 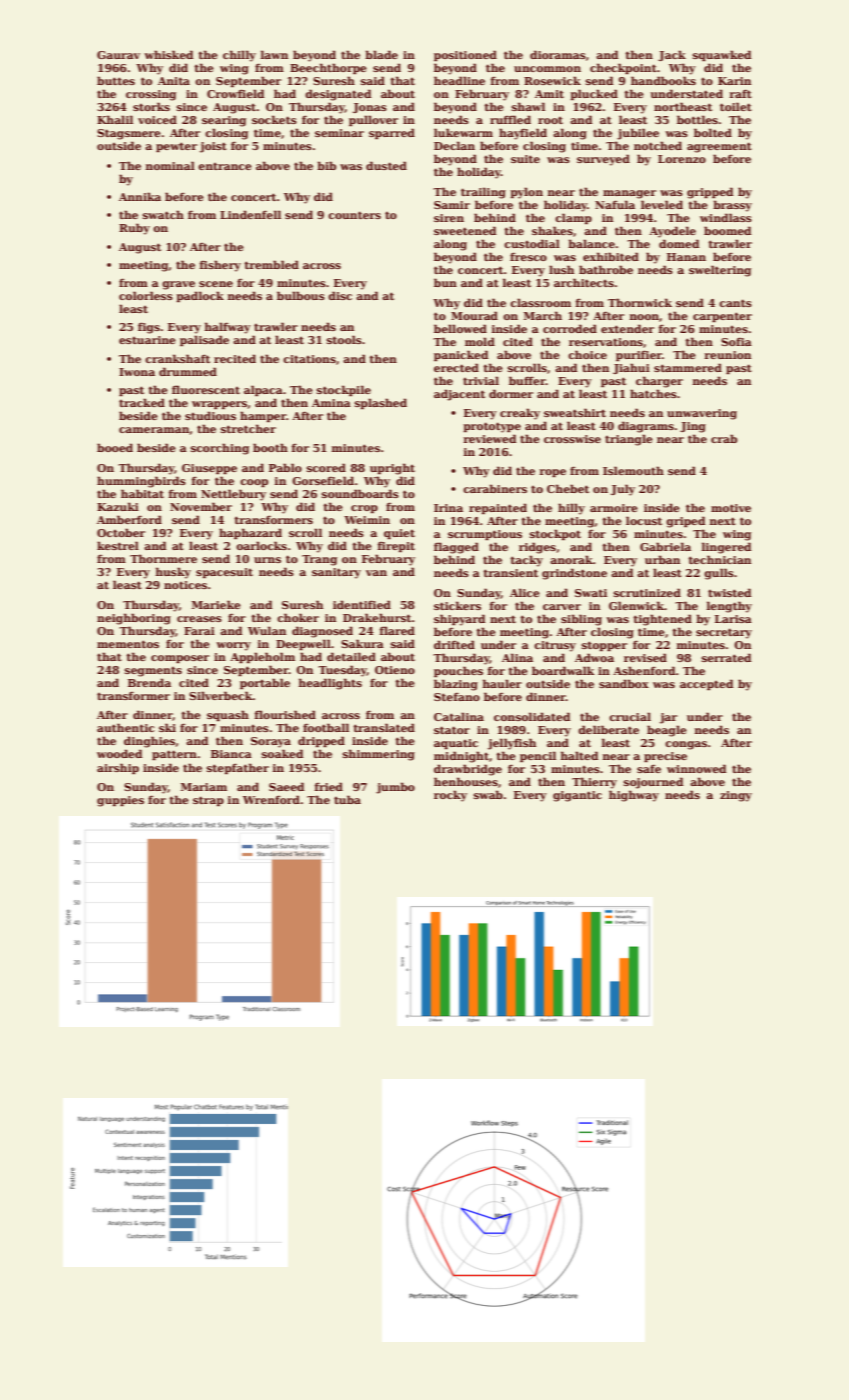 What do you see at coordinates (710, 193) in the screenshot?
I see `gripped` at bounding box center [710, 193].
